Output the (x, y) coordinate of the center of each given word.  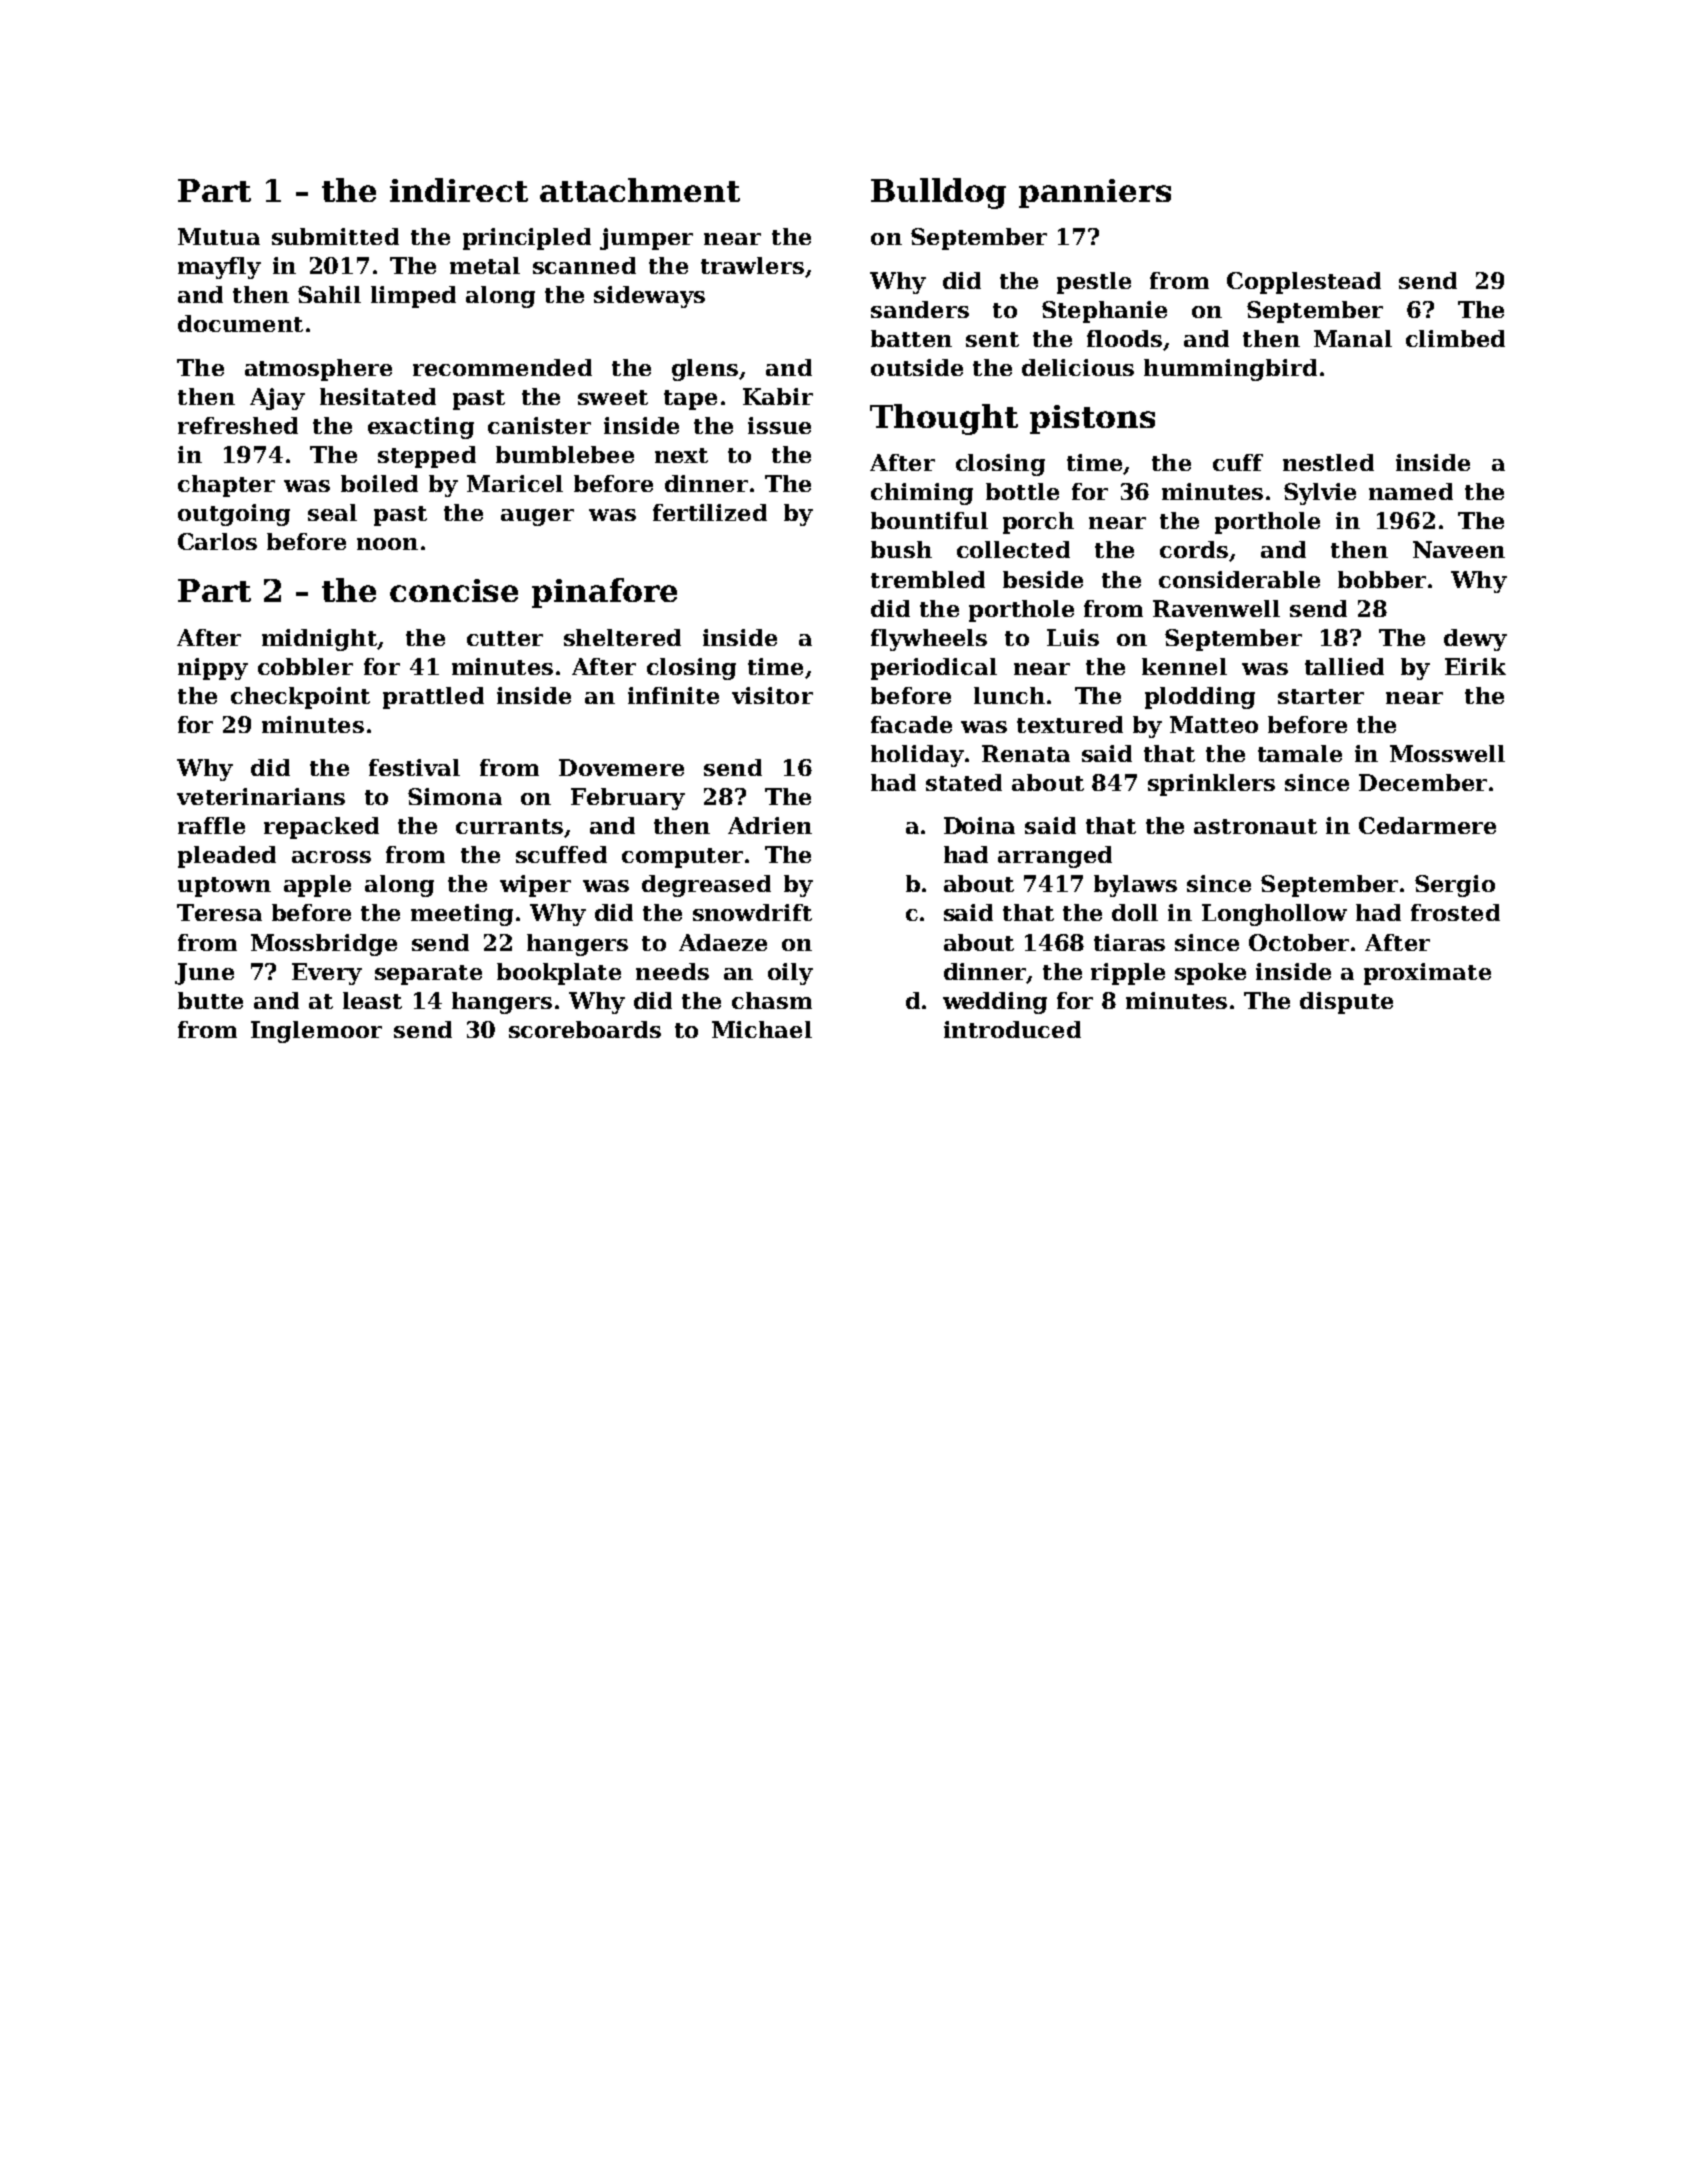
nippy (213, 669)
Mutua (219, 236)
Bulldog (938, 193)
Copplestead (1304, 283)
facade (911, 724)
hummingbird (1230, 370)
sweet (613, 397)
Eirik (1475, 666)
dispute (1346, 1003)
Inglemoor (316, 1032)
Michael (762, 1029)
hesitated (378, 396)
